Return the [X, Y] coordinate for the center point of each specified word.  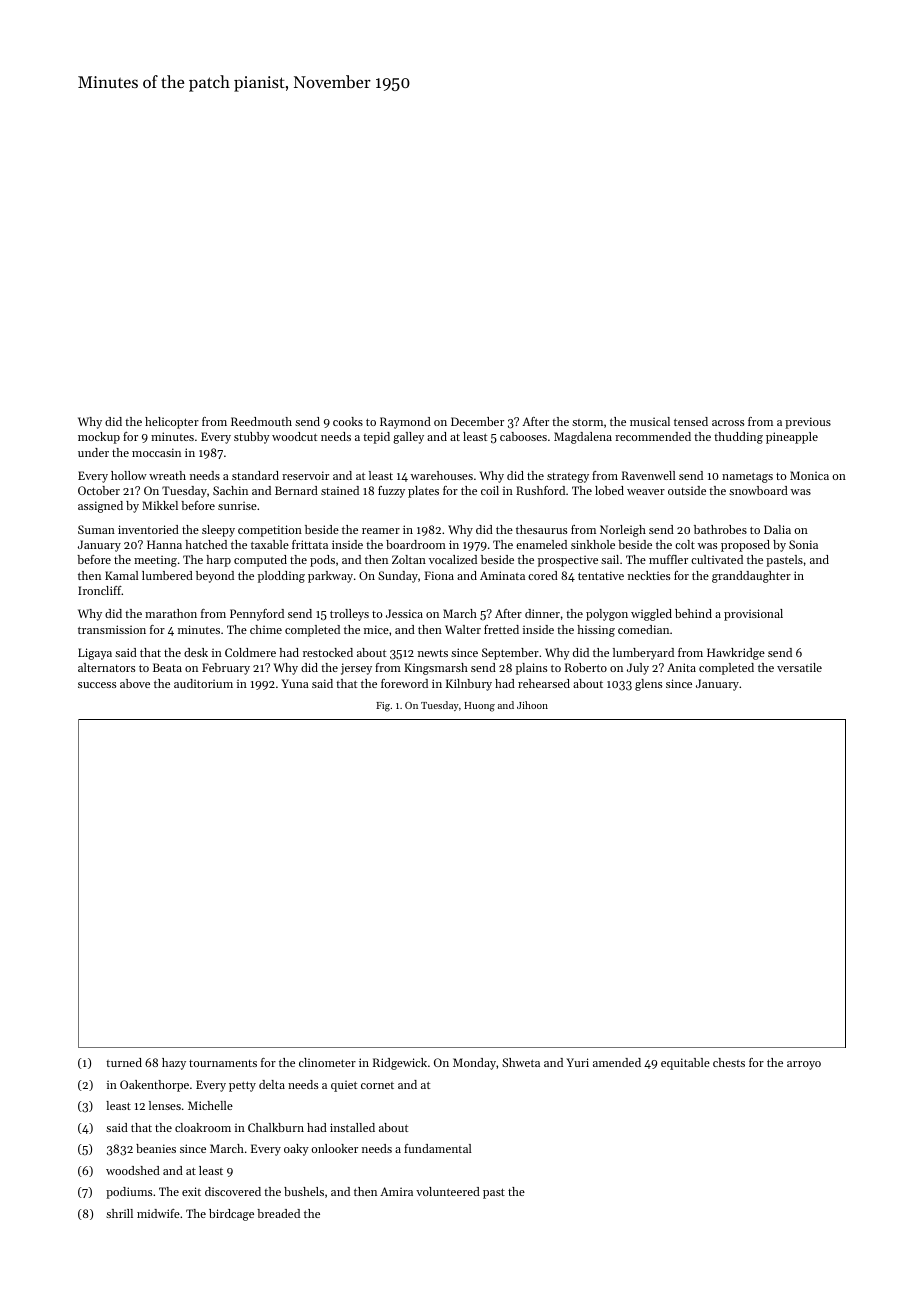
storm [587, 422]
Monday [474, 1064]
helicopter [172, 423]
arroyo [804, 1065]
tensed [691, 421]
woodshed [133, 1170]
